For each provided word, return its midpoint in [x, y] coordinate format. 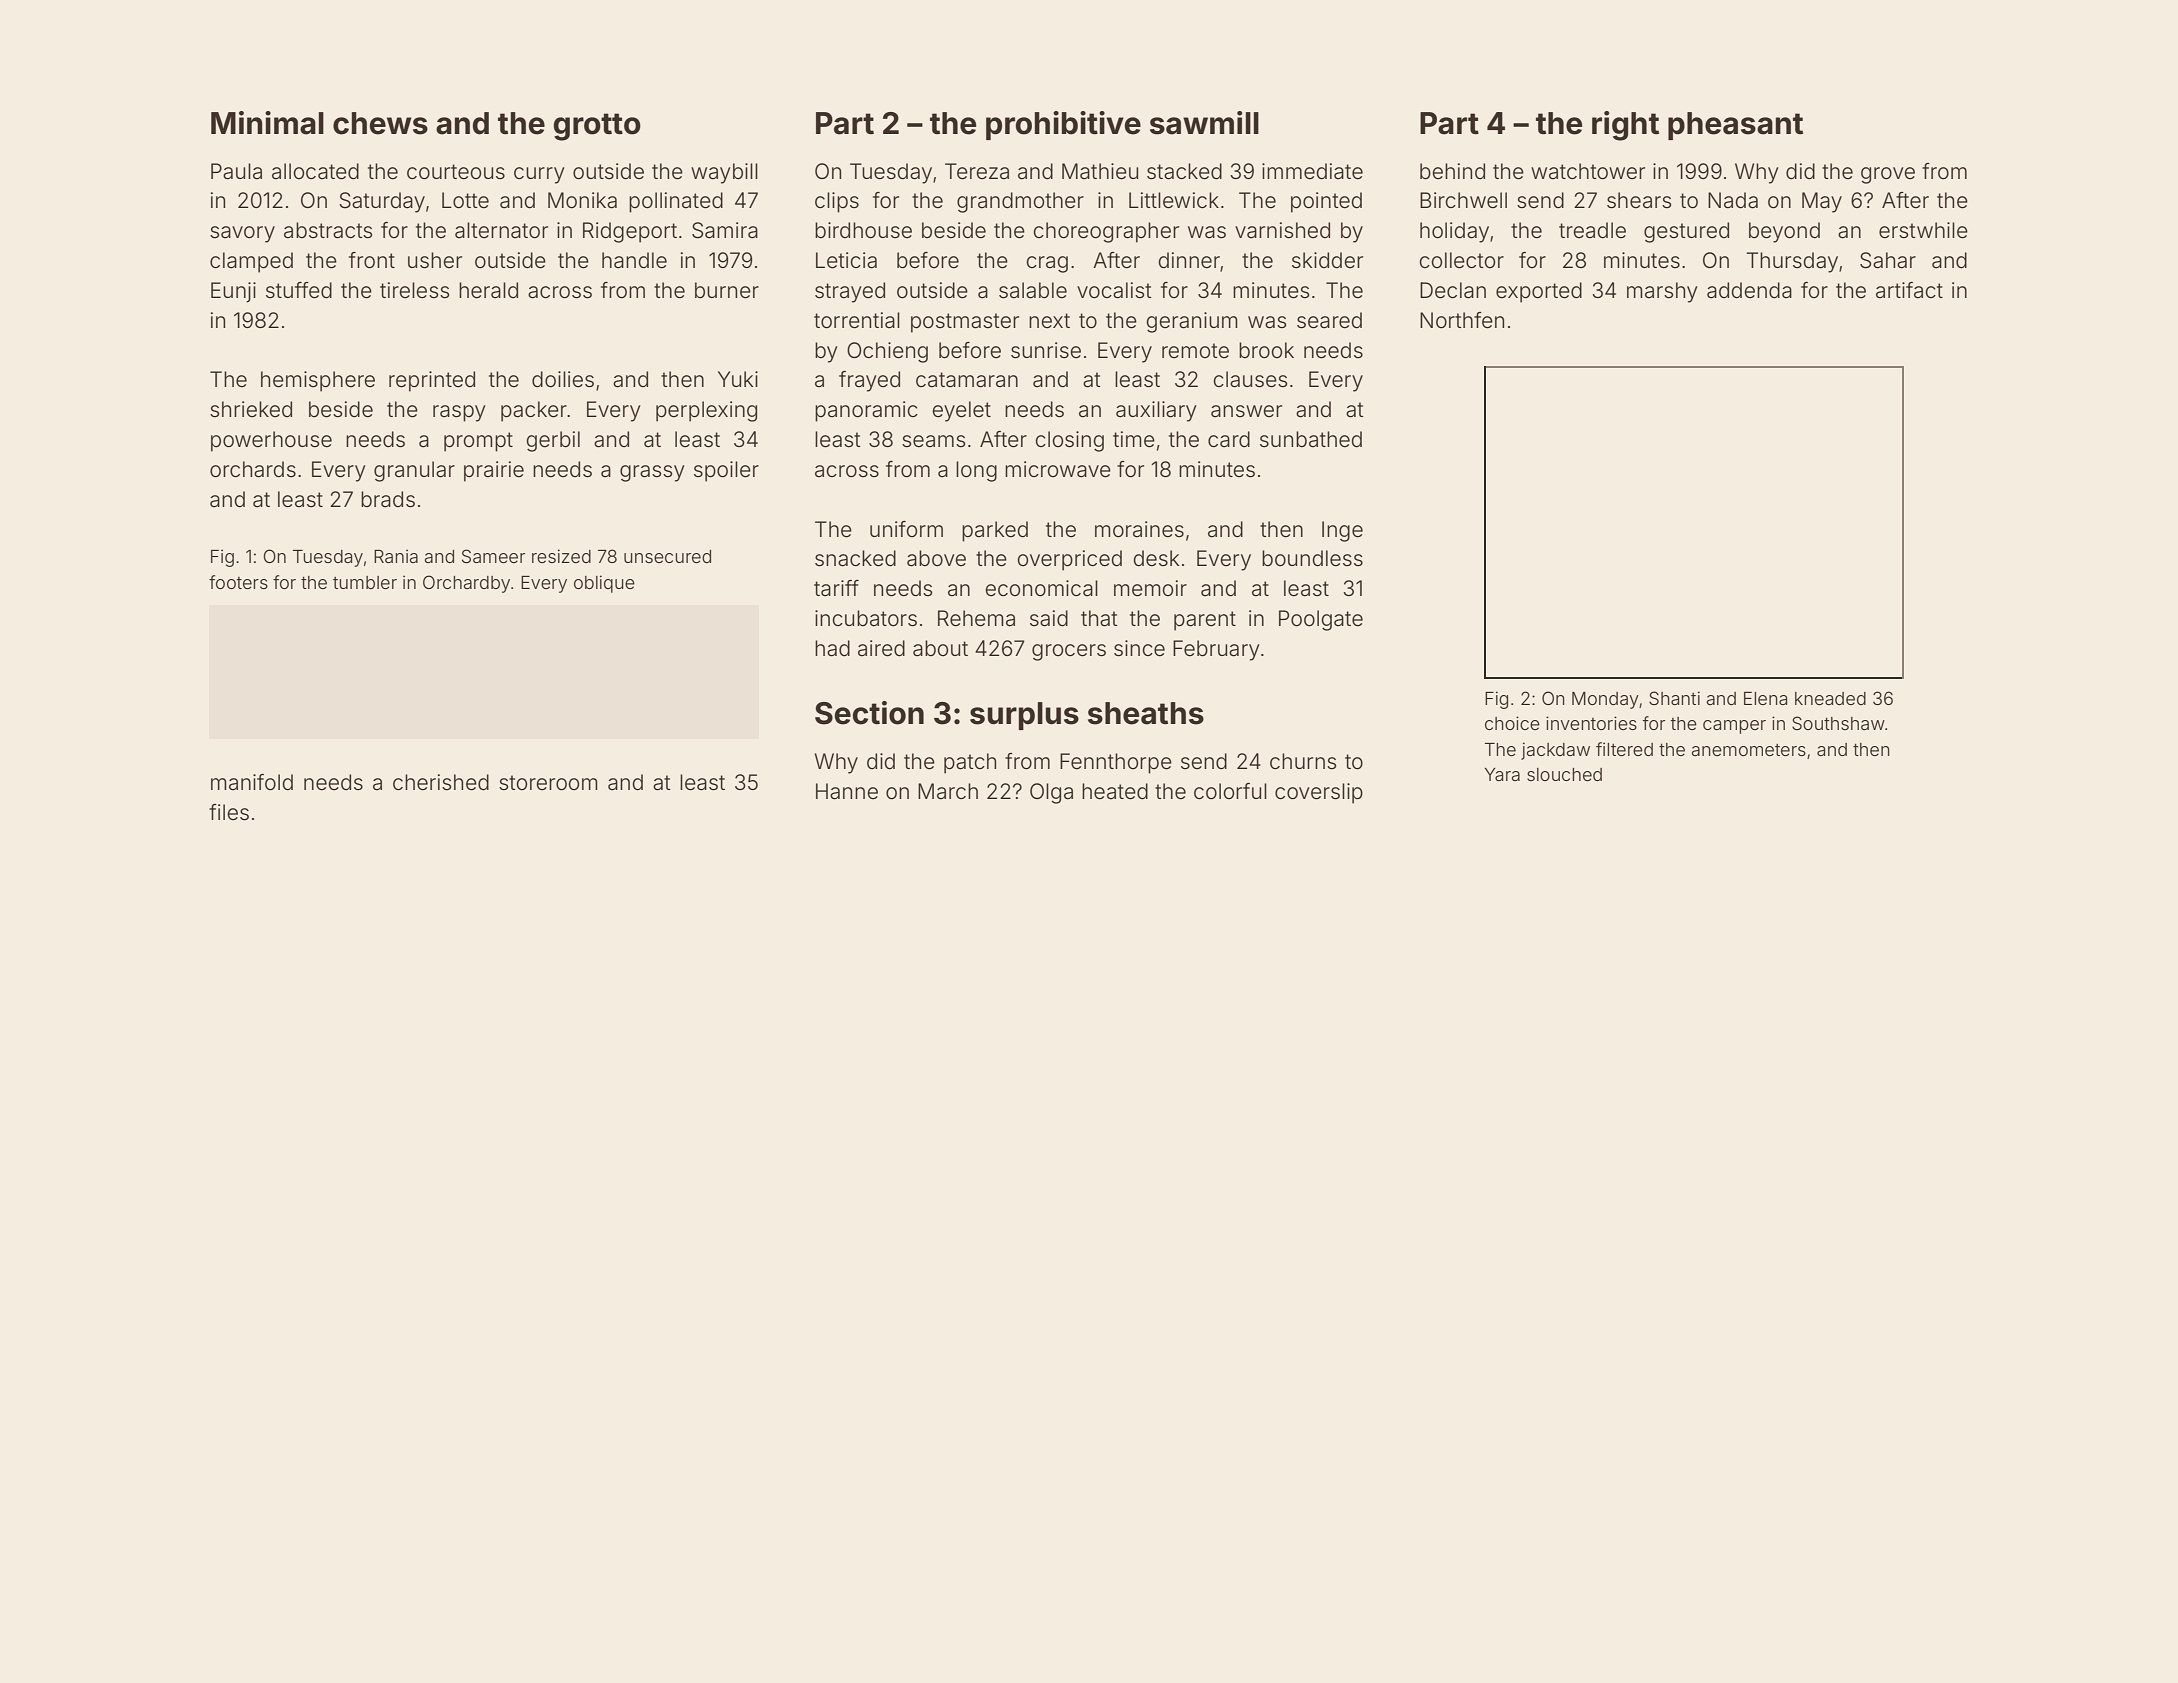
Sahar [1888, 260]
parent [1205, 621]
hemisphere [318, 381]
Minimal [267, 123]
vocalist [1114, 290]
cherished [441, 782]
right [1625, 126]
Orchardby [466, 584]
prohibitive [1063, 125]
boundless [1312, 558]
